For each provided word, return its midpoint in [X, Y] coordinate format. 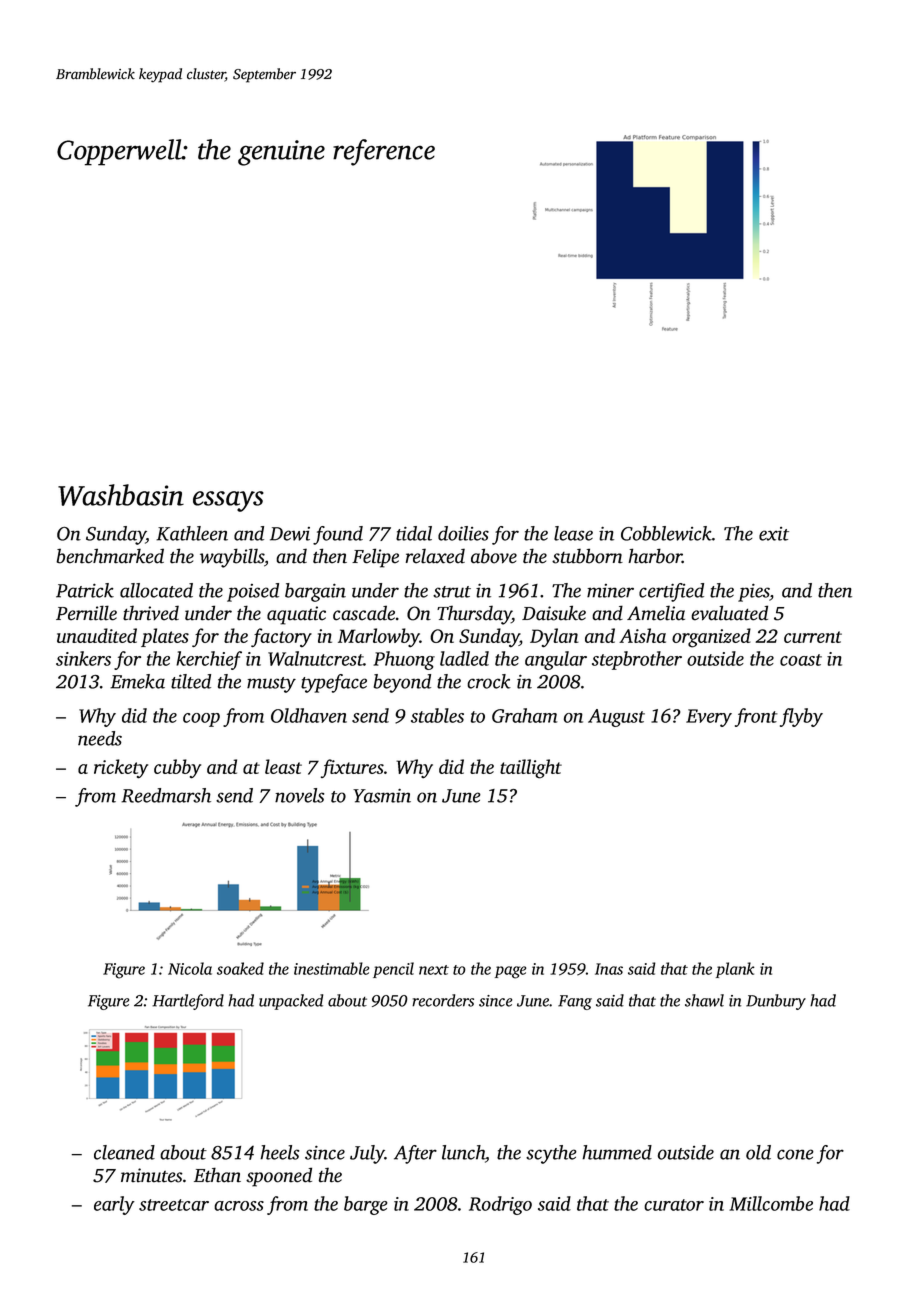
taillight [531, 769]
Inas [609, 969]
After [415, 1154]
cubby [177, 769]
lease [573, 533]
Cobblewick [666, 533]
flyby [801, 717]
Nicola [190, 968]
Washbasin [121, 495]
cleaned [124, 1152]
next [434, 970]
